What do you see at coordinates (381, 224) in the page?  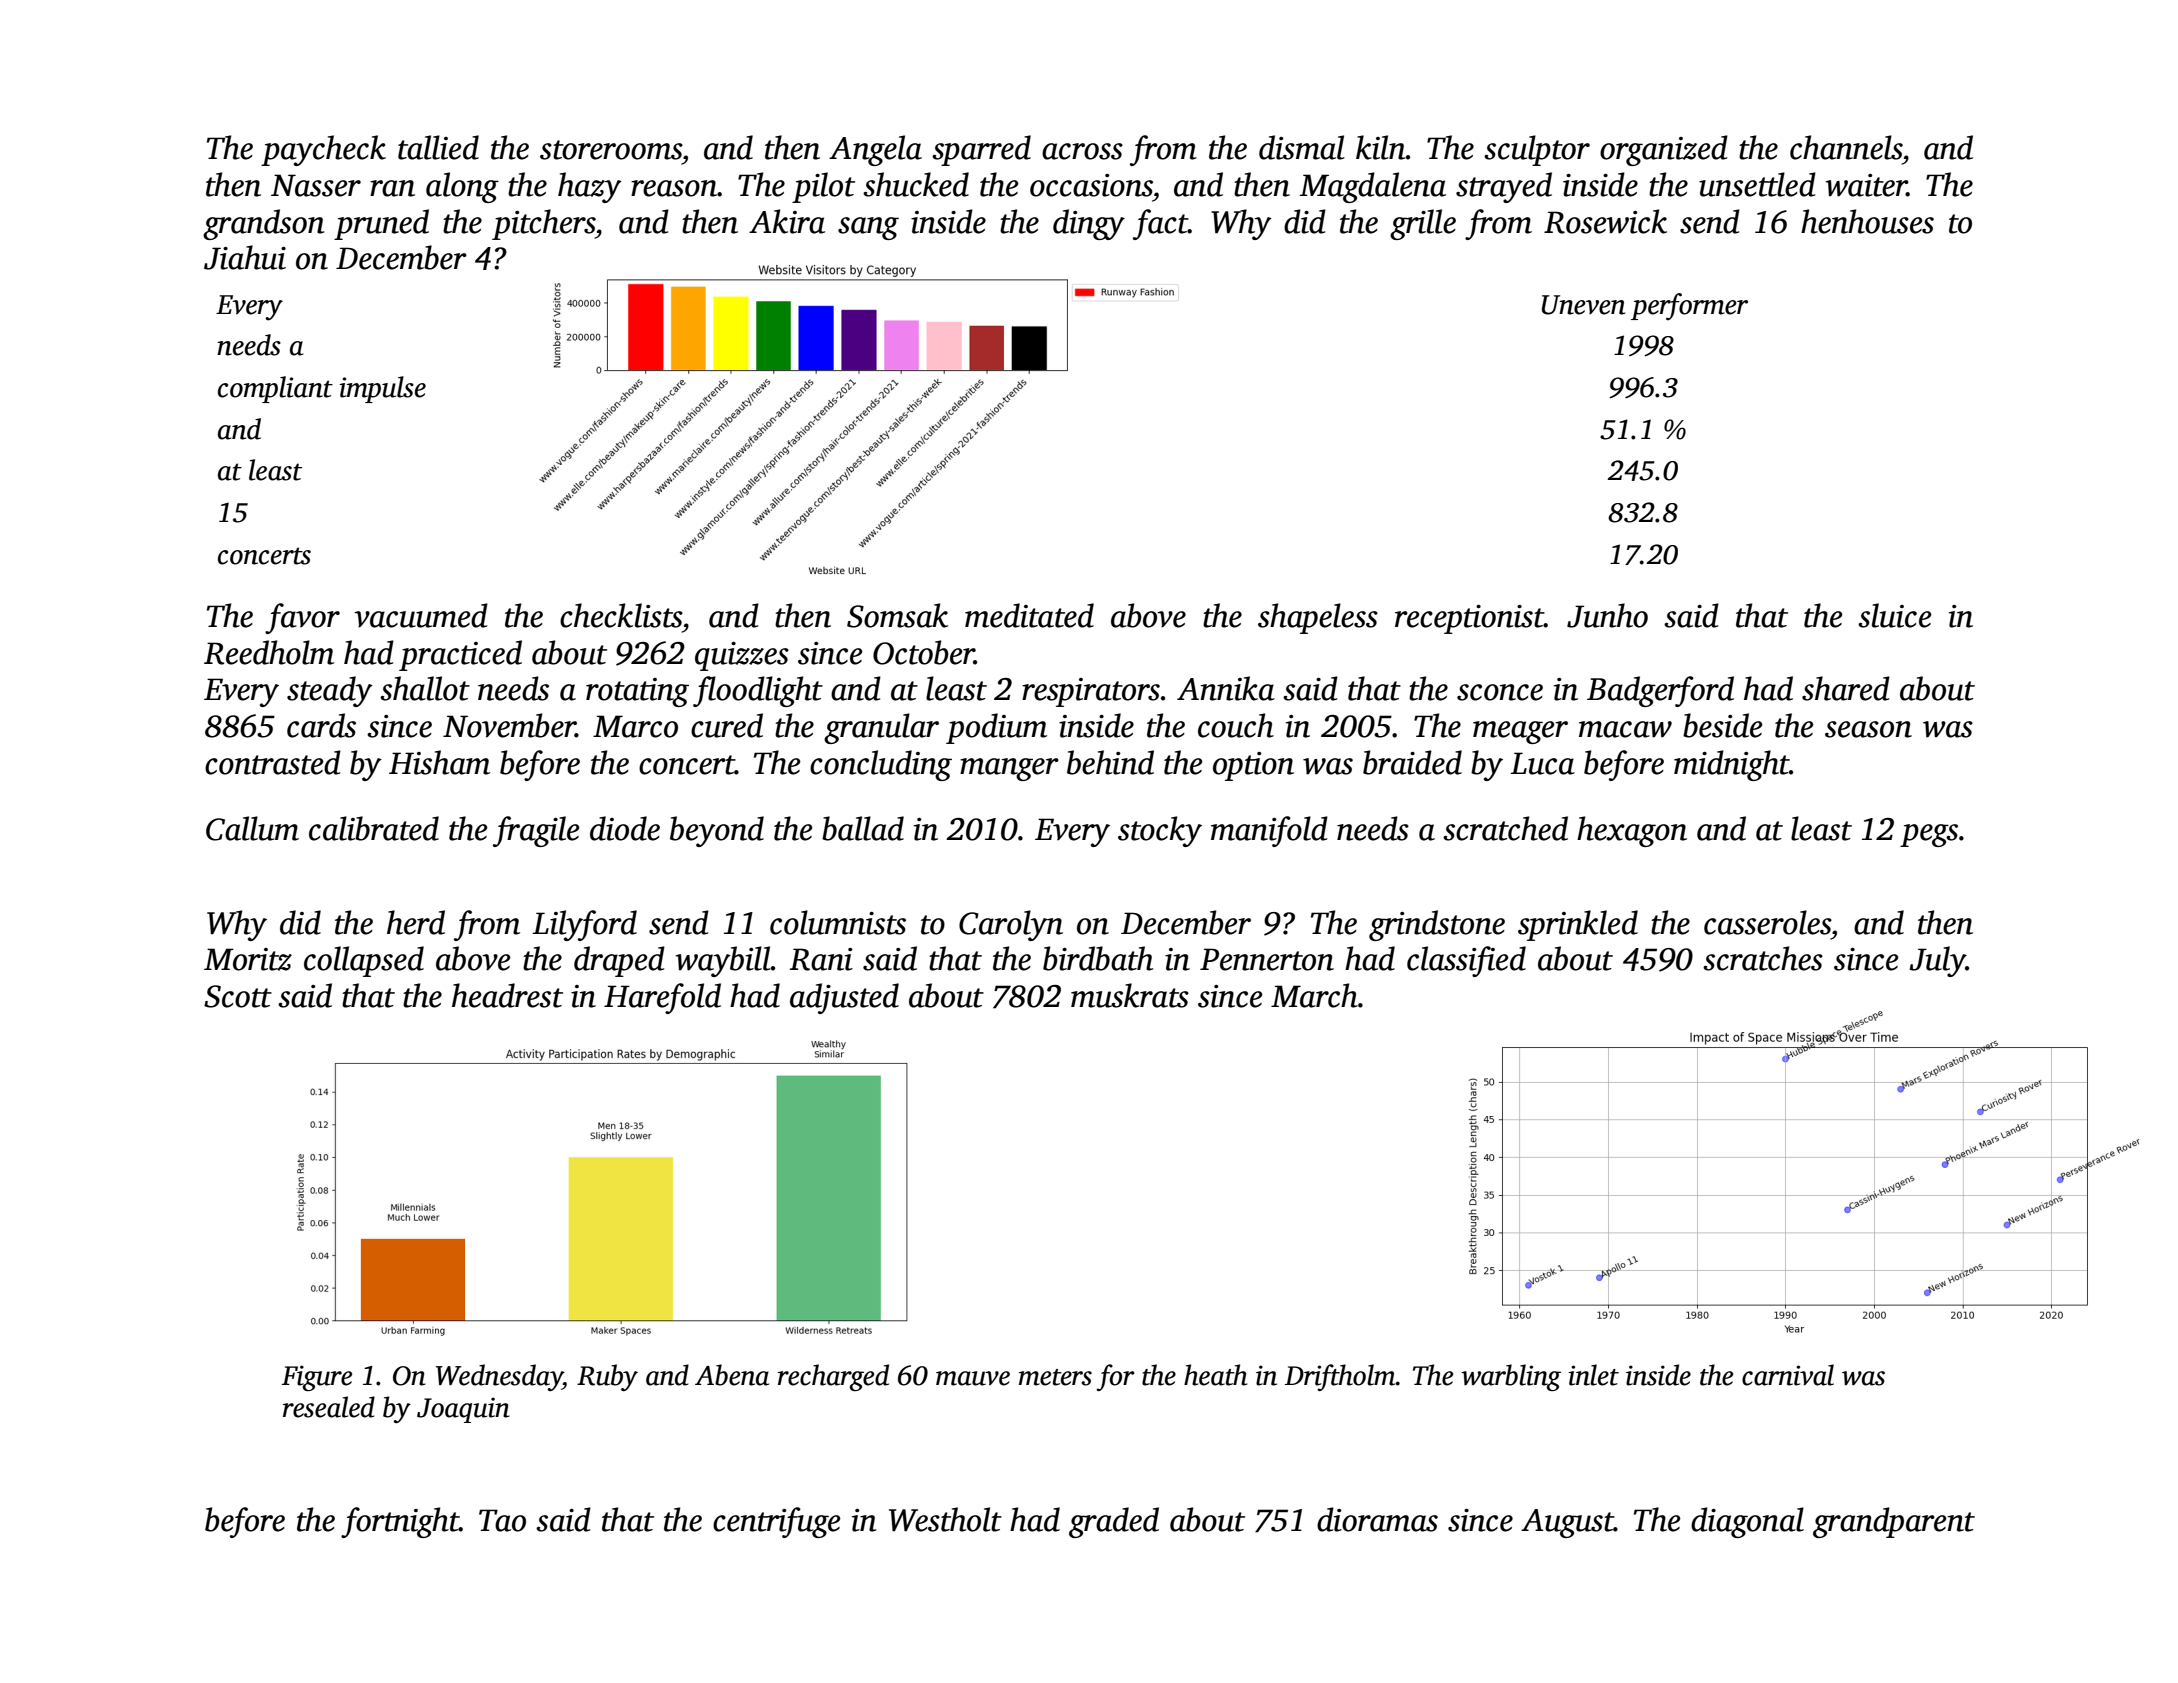 I see `pruned` at bounding box center [381, 224].
